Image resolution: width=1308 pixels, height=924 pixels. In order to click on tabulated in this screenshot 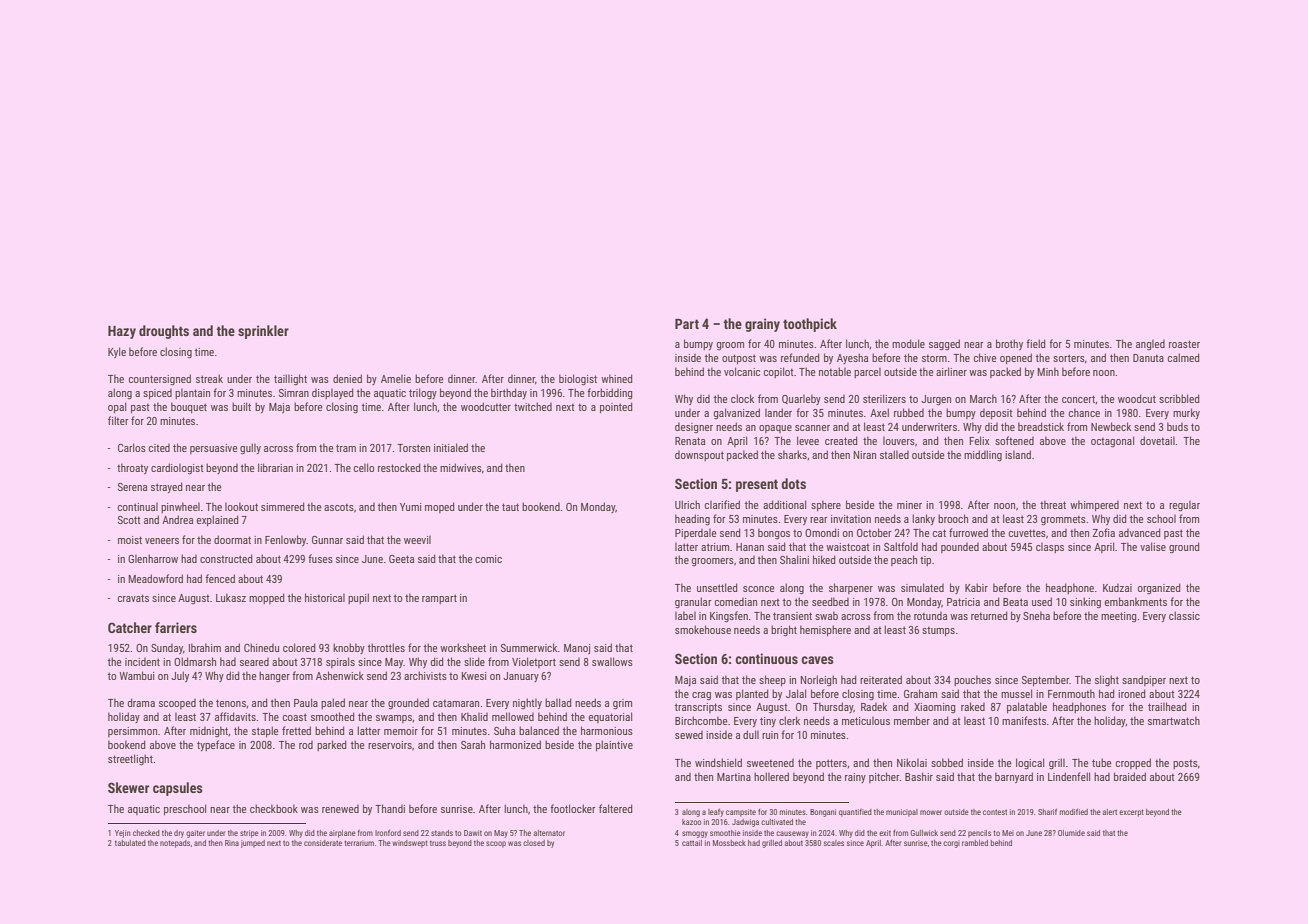, I will do `click(130, 843)`.
